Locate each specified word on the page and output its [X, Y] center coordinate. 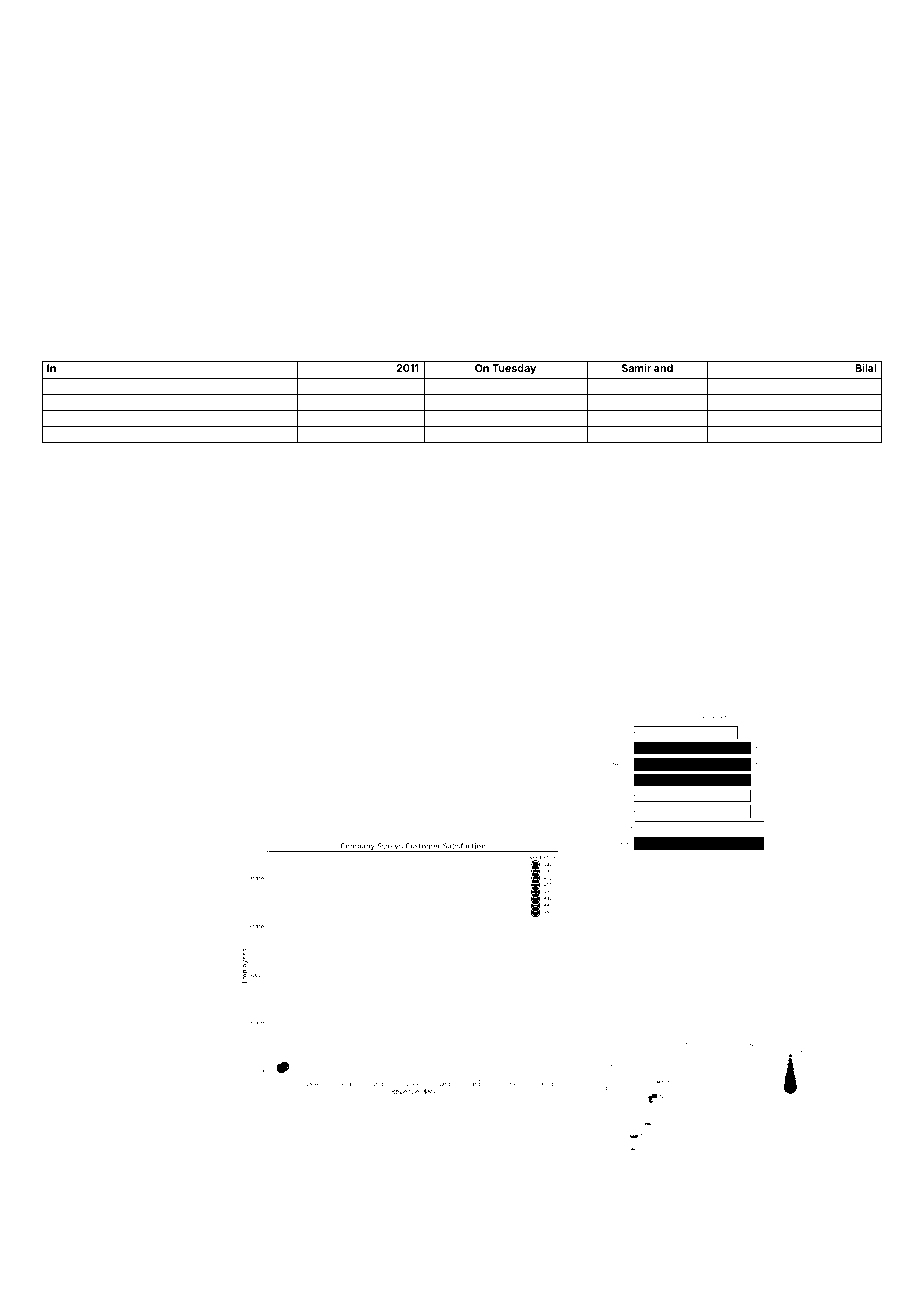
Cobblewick [452, 677]
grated [93, 292]
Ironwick [818, 93]
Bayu [117, 677]
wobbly [548, 257]
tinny [811, 209]
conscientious [494, 93]
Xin [50, 93]
